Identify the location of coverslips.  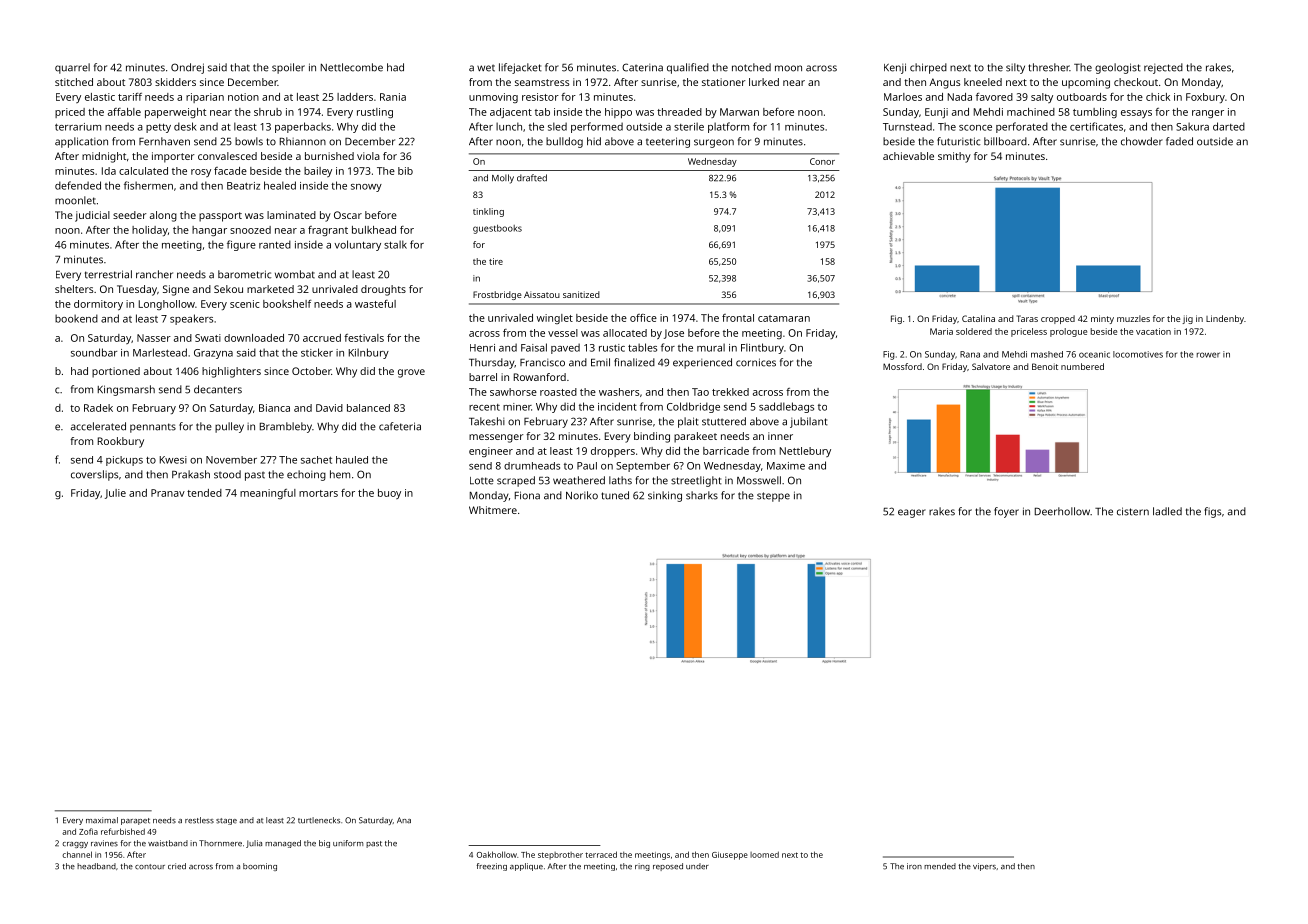
(94, 475).
